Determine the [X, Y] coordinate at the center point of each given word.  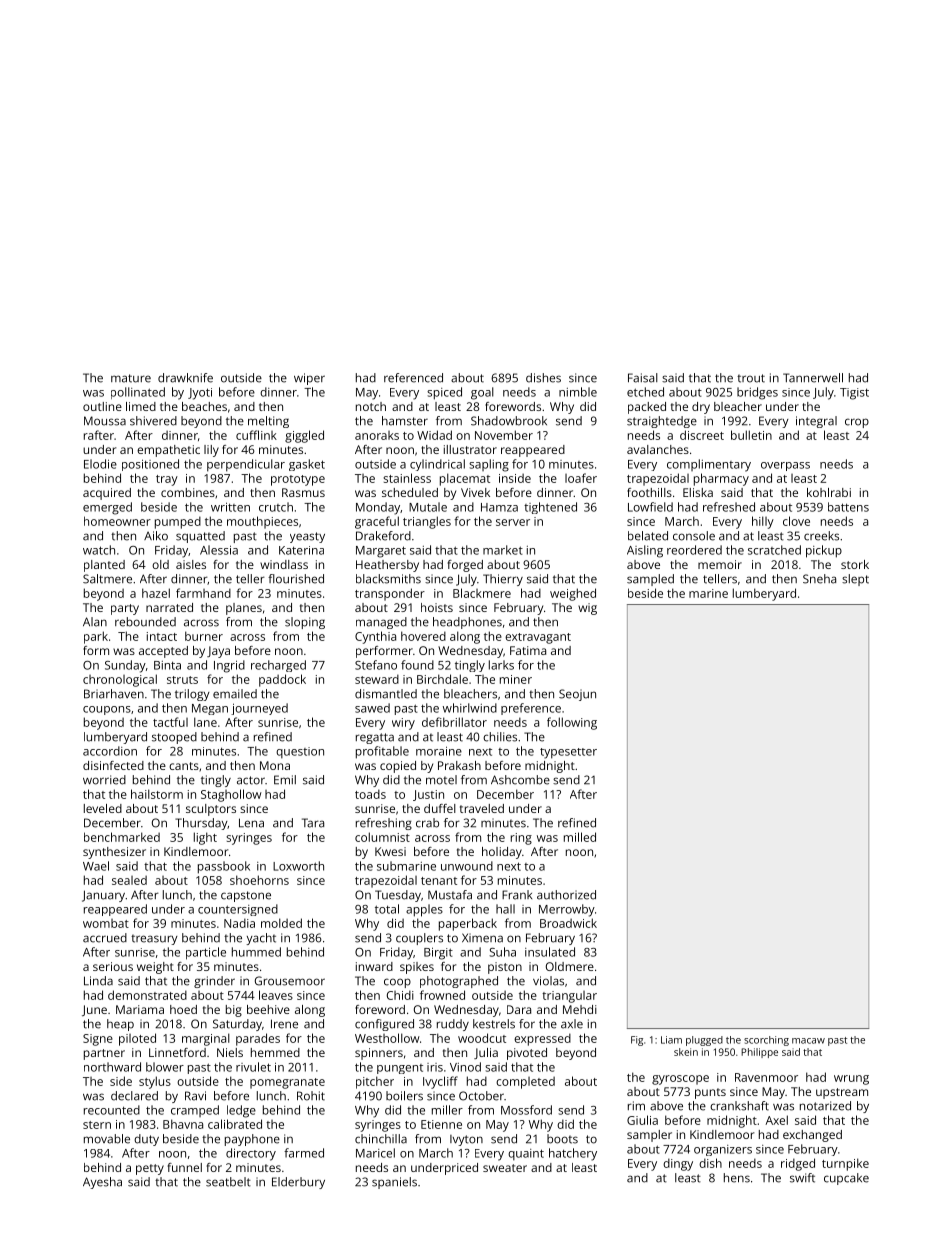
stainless [407, 478]
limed [141, 406]
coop [397, 983]
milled [580, 837]
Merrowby [567, 910]
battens [848, 507]
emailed [235, 694]
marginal [206, 1039]
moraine [439, 751]
